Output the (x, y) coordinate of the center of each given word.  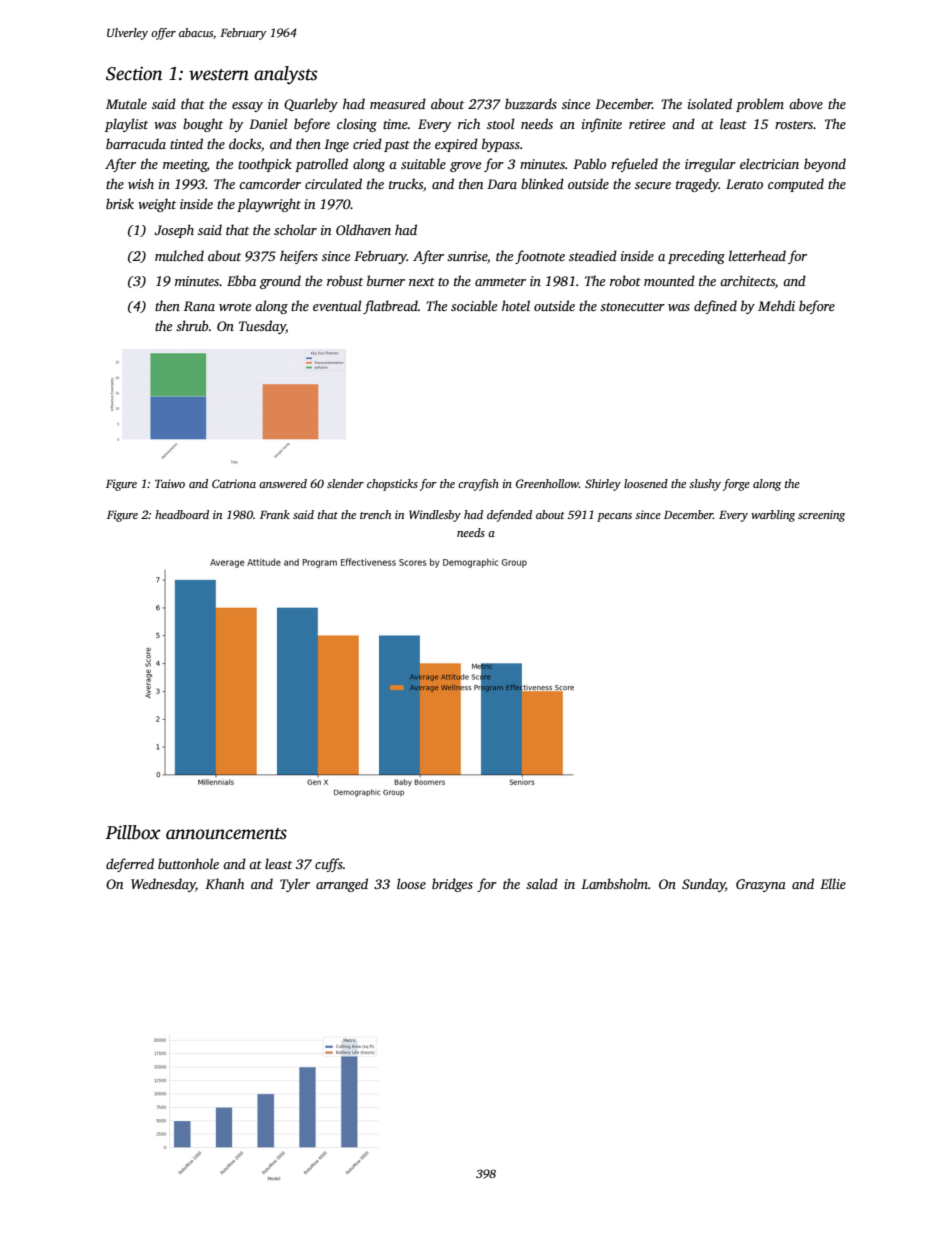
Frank (275, 514)
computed (796, 185)
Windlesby (435, 516)
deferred (130, 865)
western (219, 75)
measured (398, 103)
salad (542, 883)
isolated (710, 103)
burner (386, 280)
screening (821, 516)
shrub (192, 325)
